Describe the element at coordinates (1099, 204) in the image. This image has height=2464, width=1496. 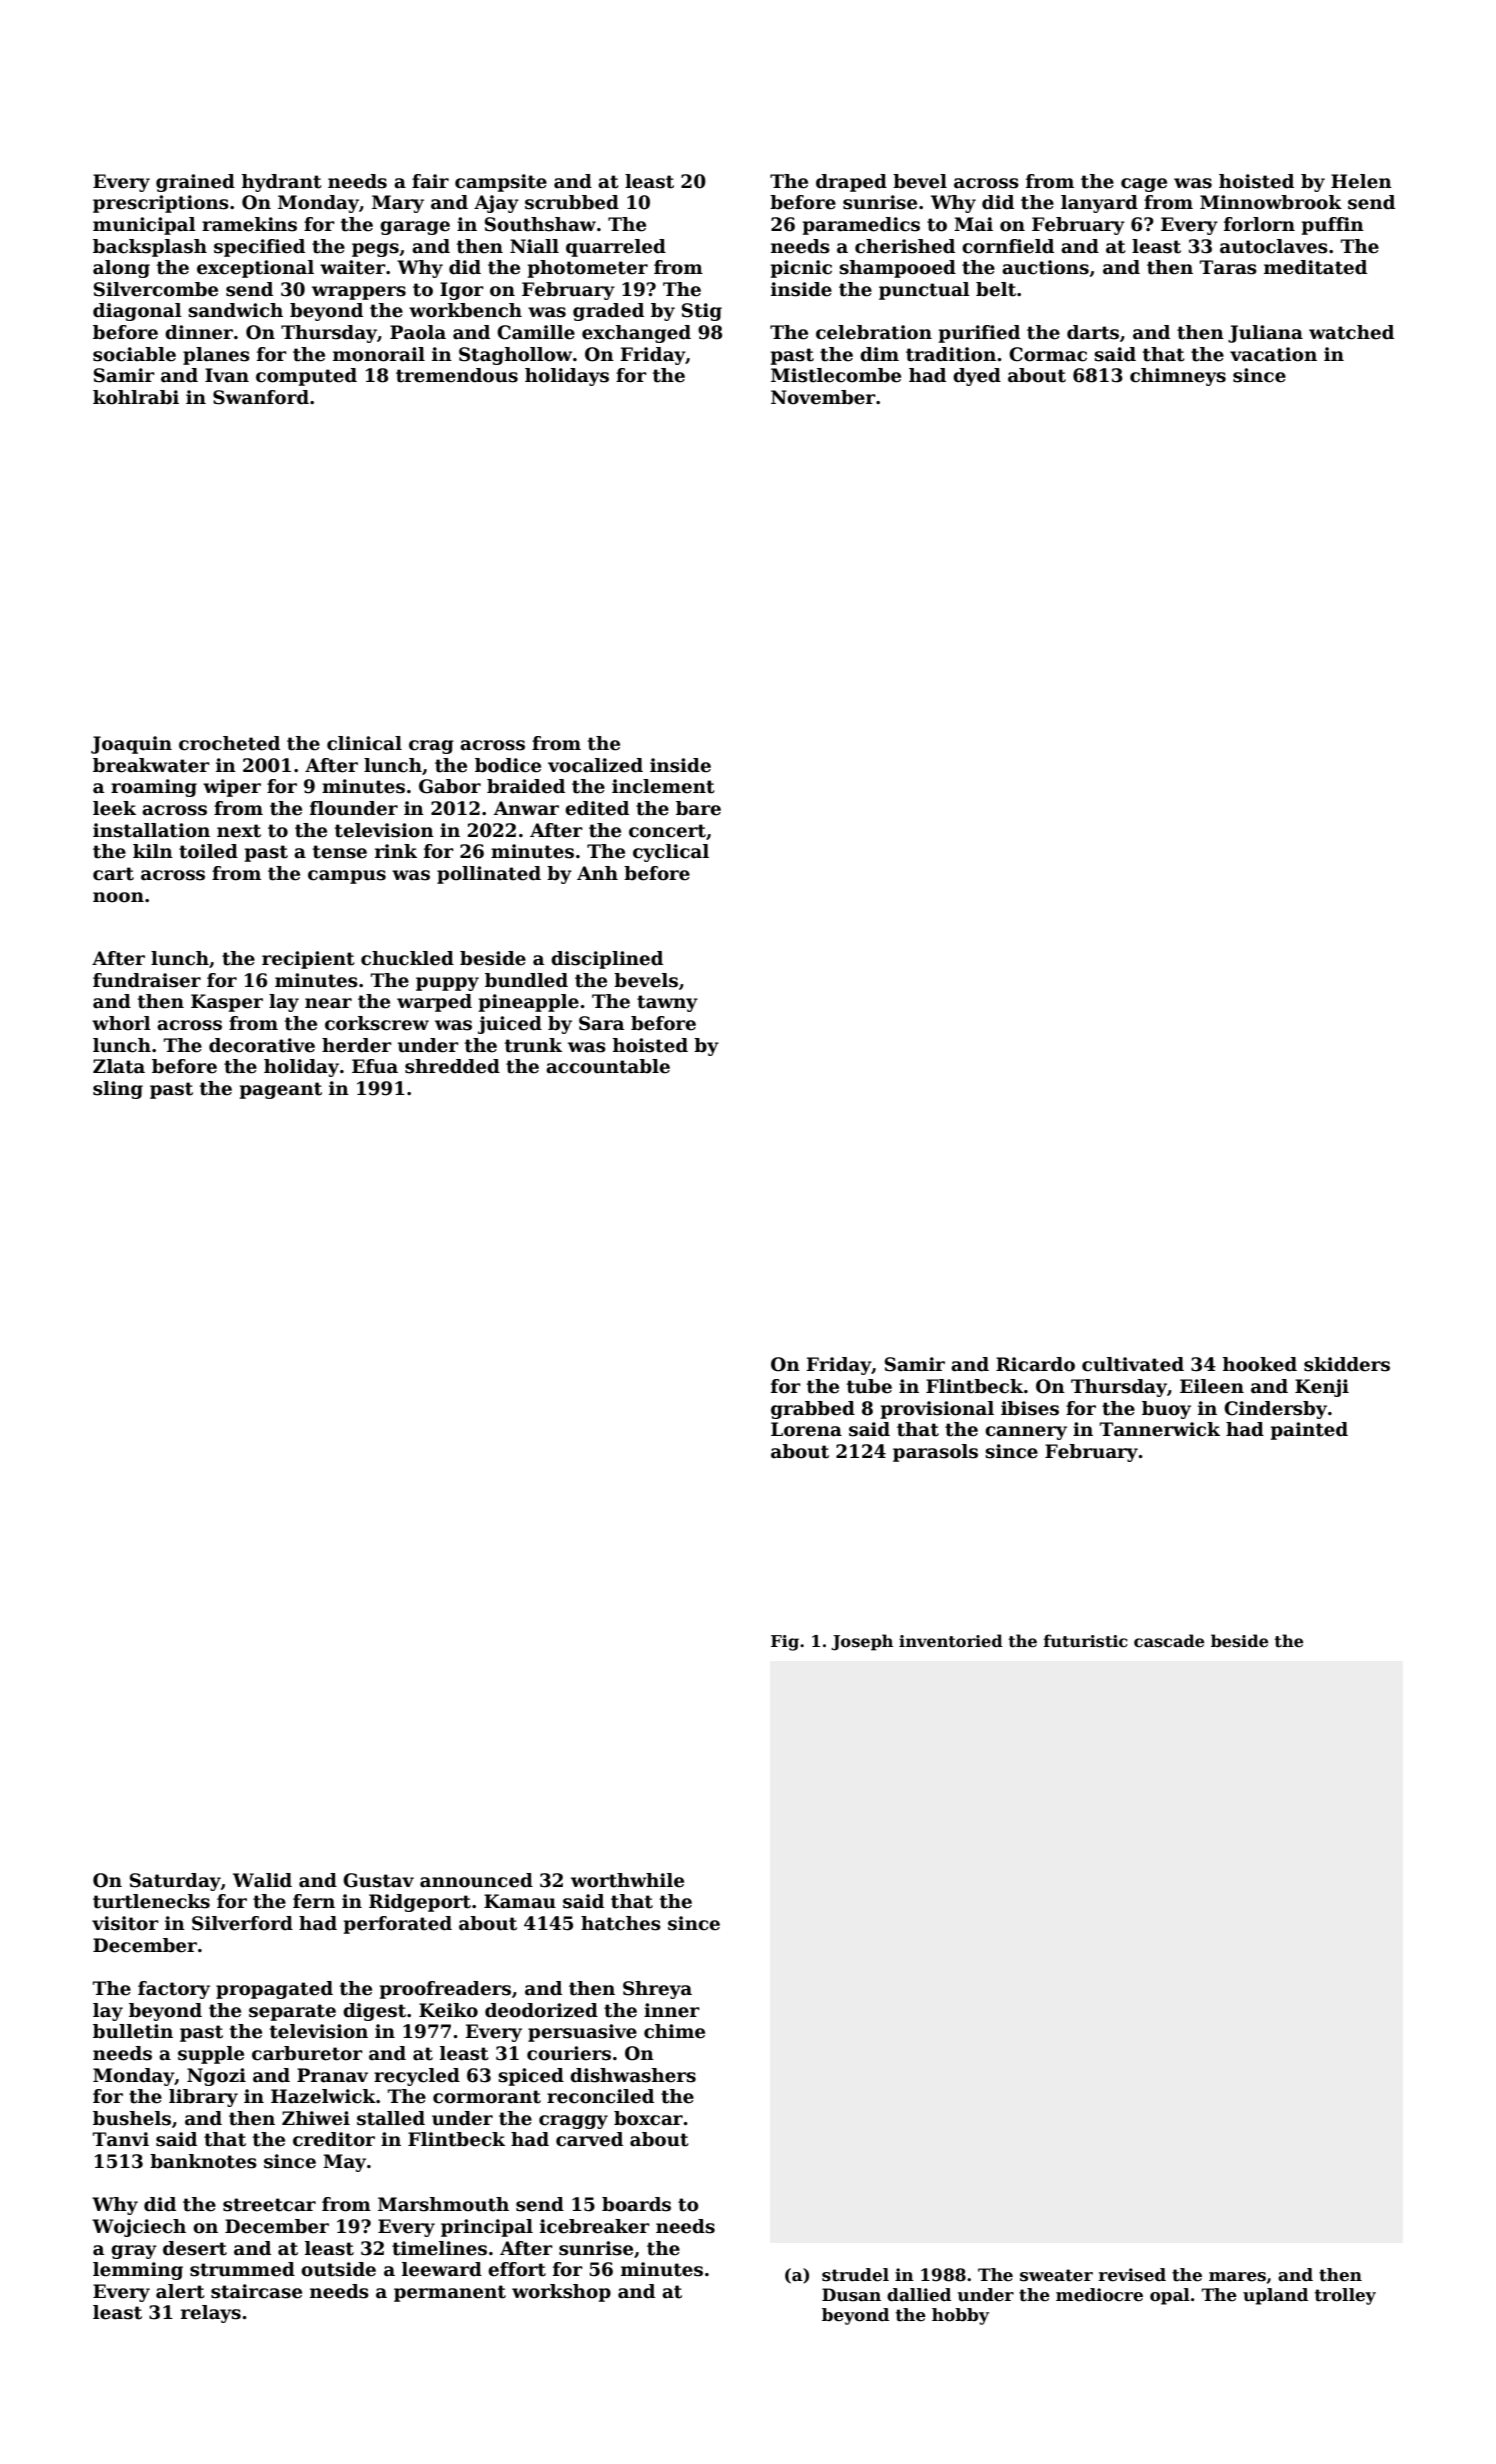
I see `lanyard` at that location.
